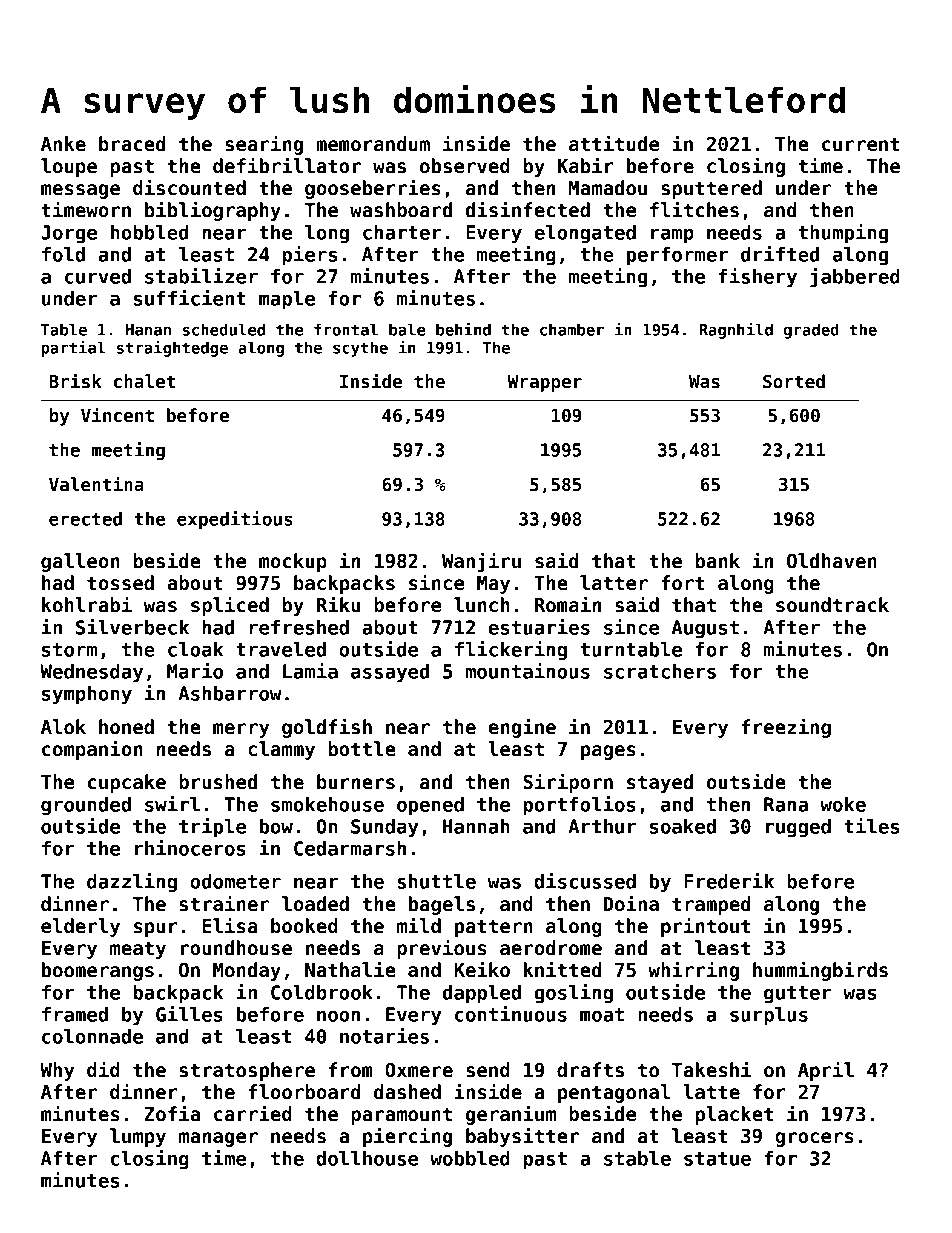 This image has width=952, height=1233. Describe the element at coordinates (92, 1036) in the image. I see `colonnade` at that location.
